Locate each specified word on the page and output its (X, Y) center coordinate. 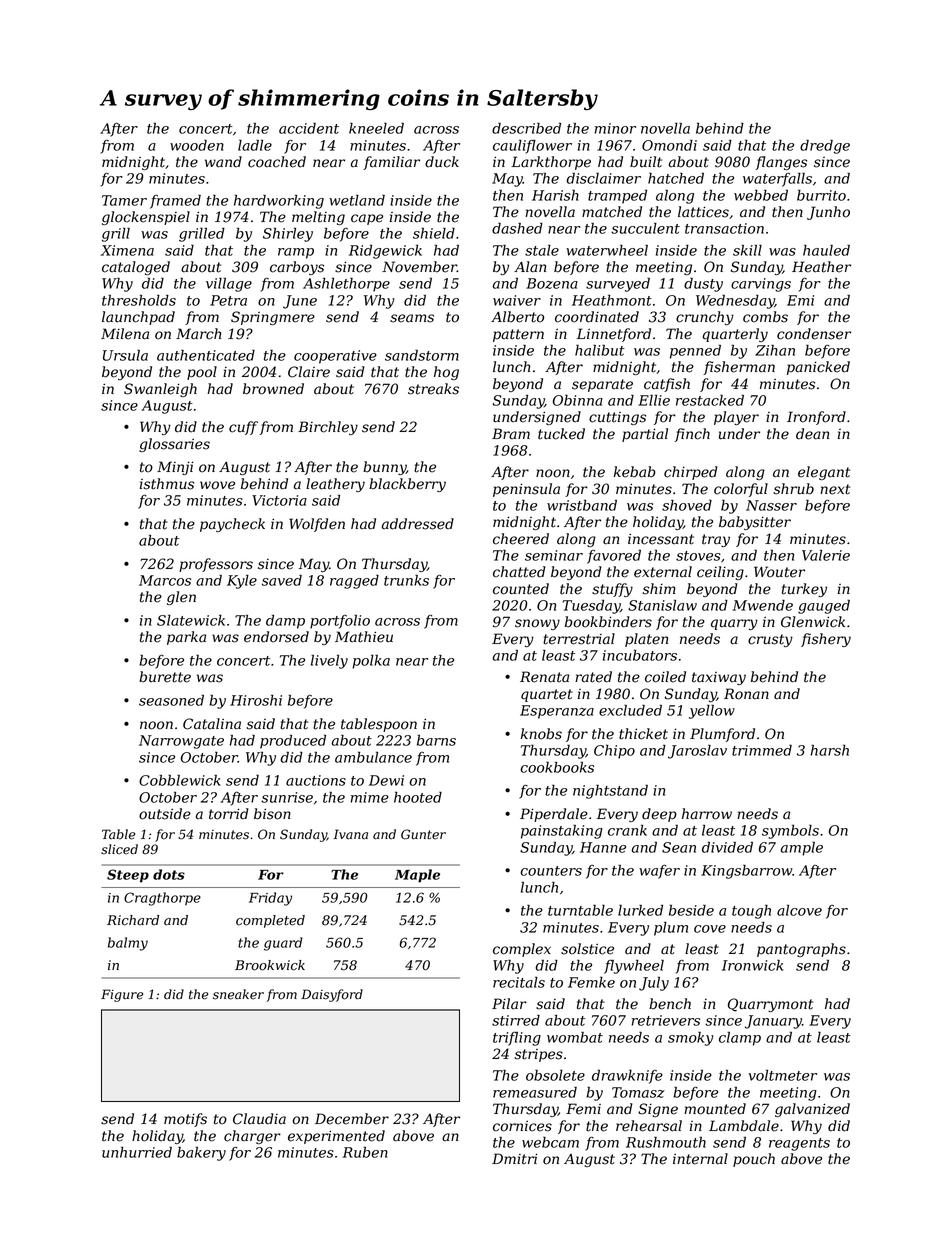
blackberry (407, 485)
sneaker (238, 994)
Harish (555, 195)
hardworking (279, 201)
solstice (587, 949)
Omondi (669, 145)
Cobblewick (180, 780)
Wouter (779, 572)
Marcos (165, 580)
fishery (826, 640)
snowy (537, 624)
